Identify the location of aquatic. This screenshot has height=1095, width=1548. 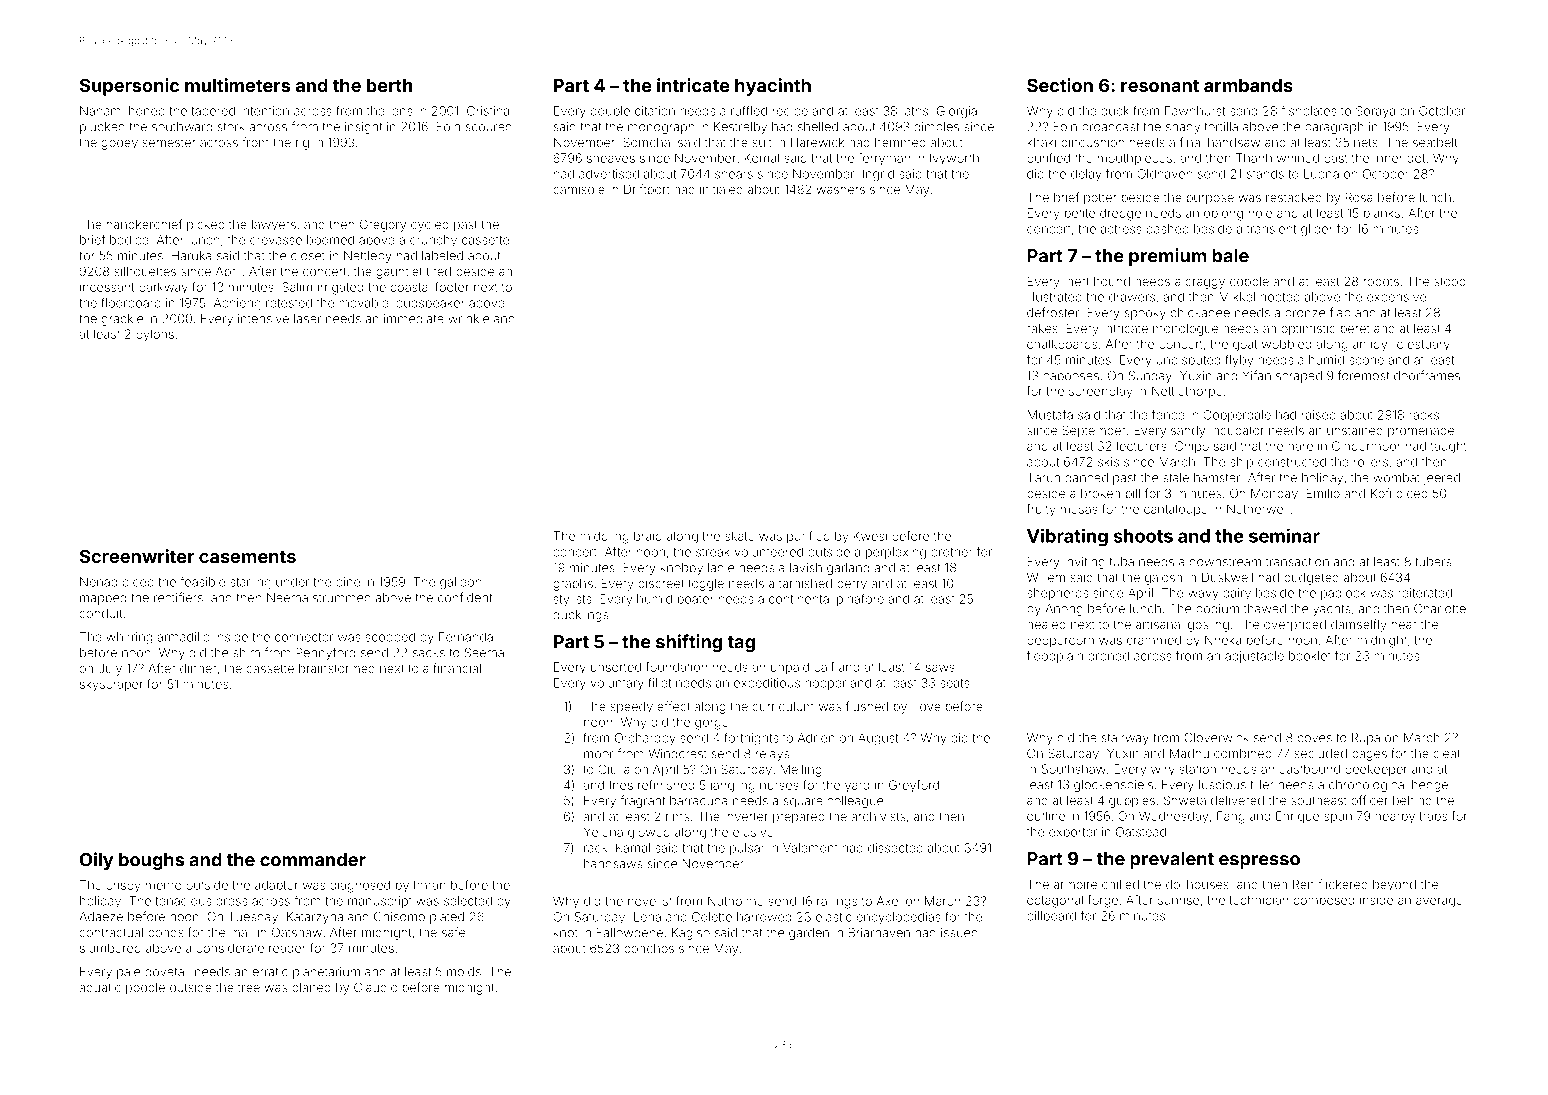
(100, 989).
